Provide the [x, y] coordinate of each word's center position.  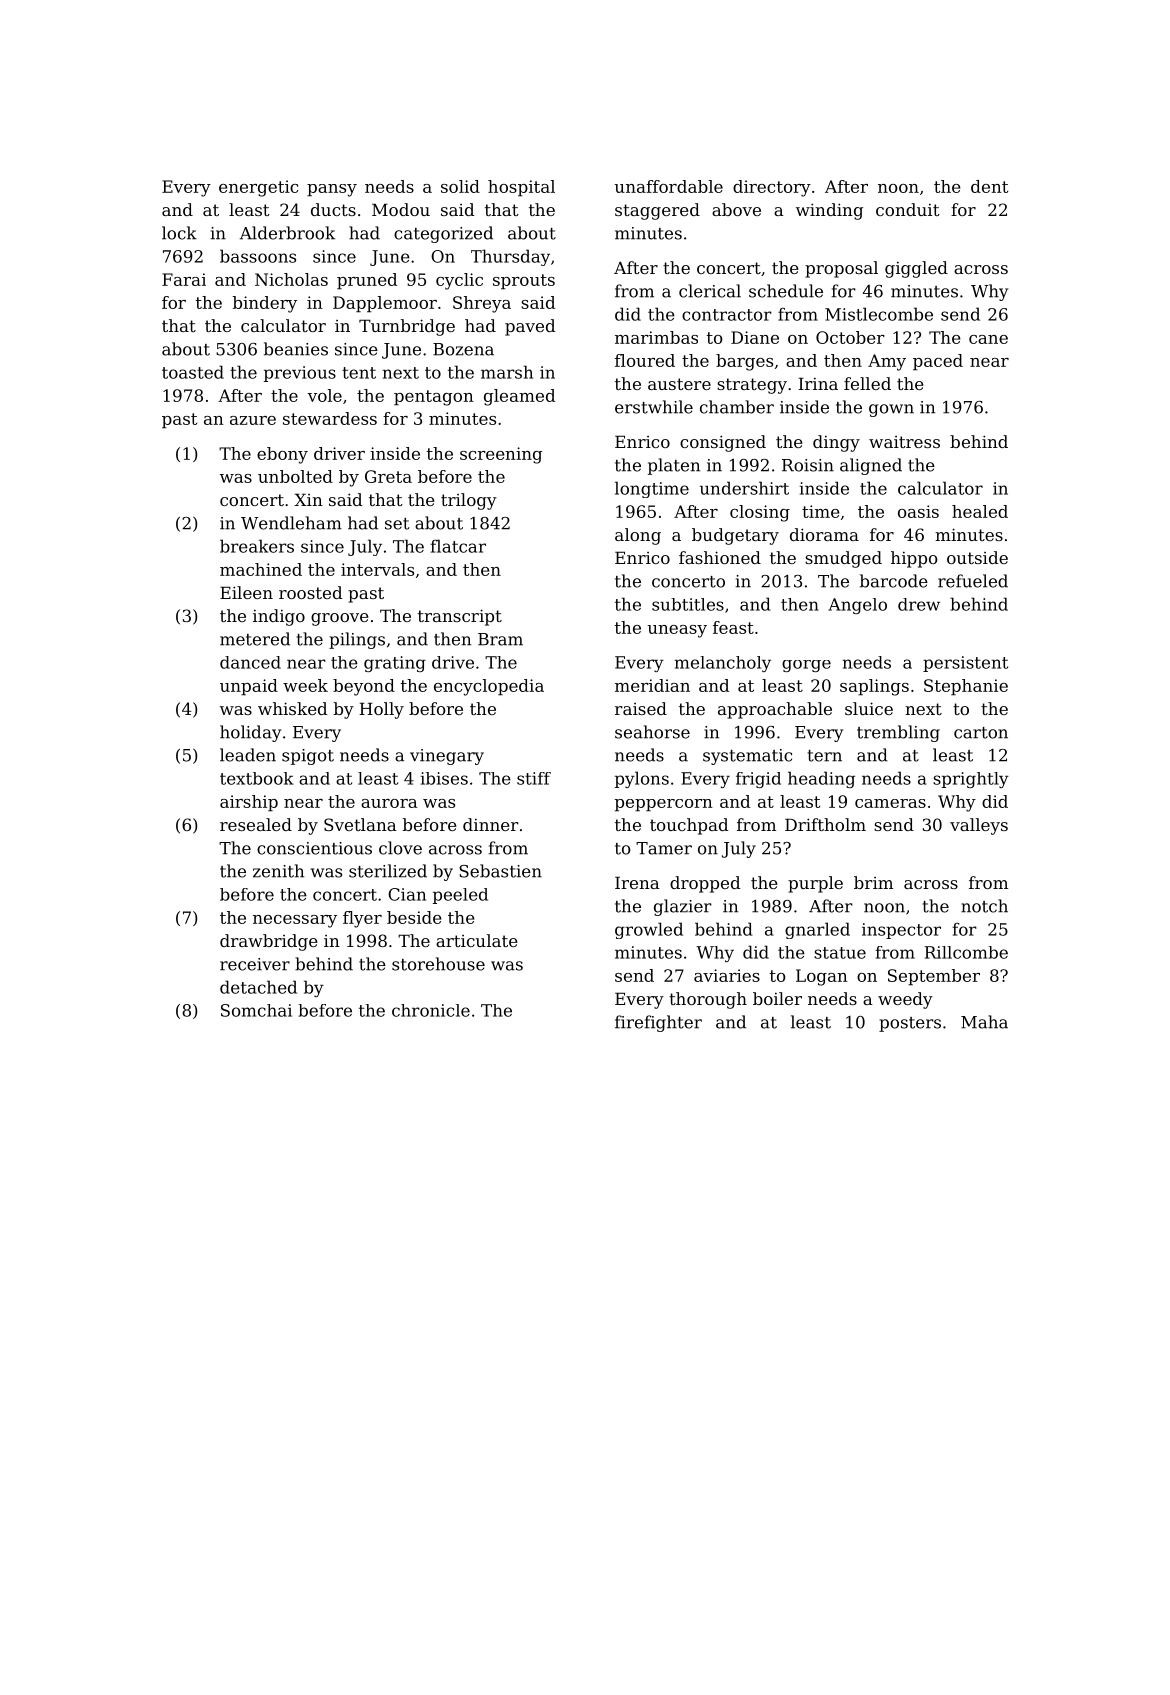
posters [910, 1024]
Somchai [256, 1010]
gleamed [519, 397]
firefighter [658, 1023]
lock [179, 233]
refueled [973, 581]
